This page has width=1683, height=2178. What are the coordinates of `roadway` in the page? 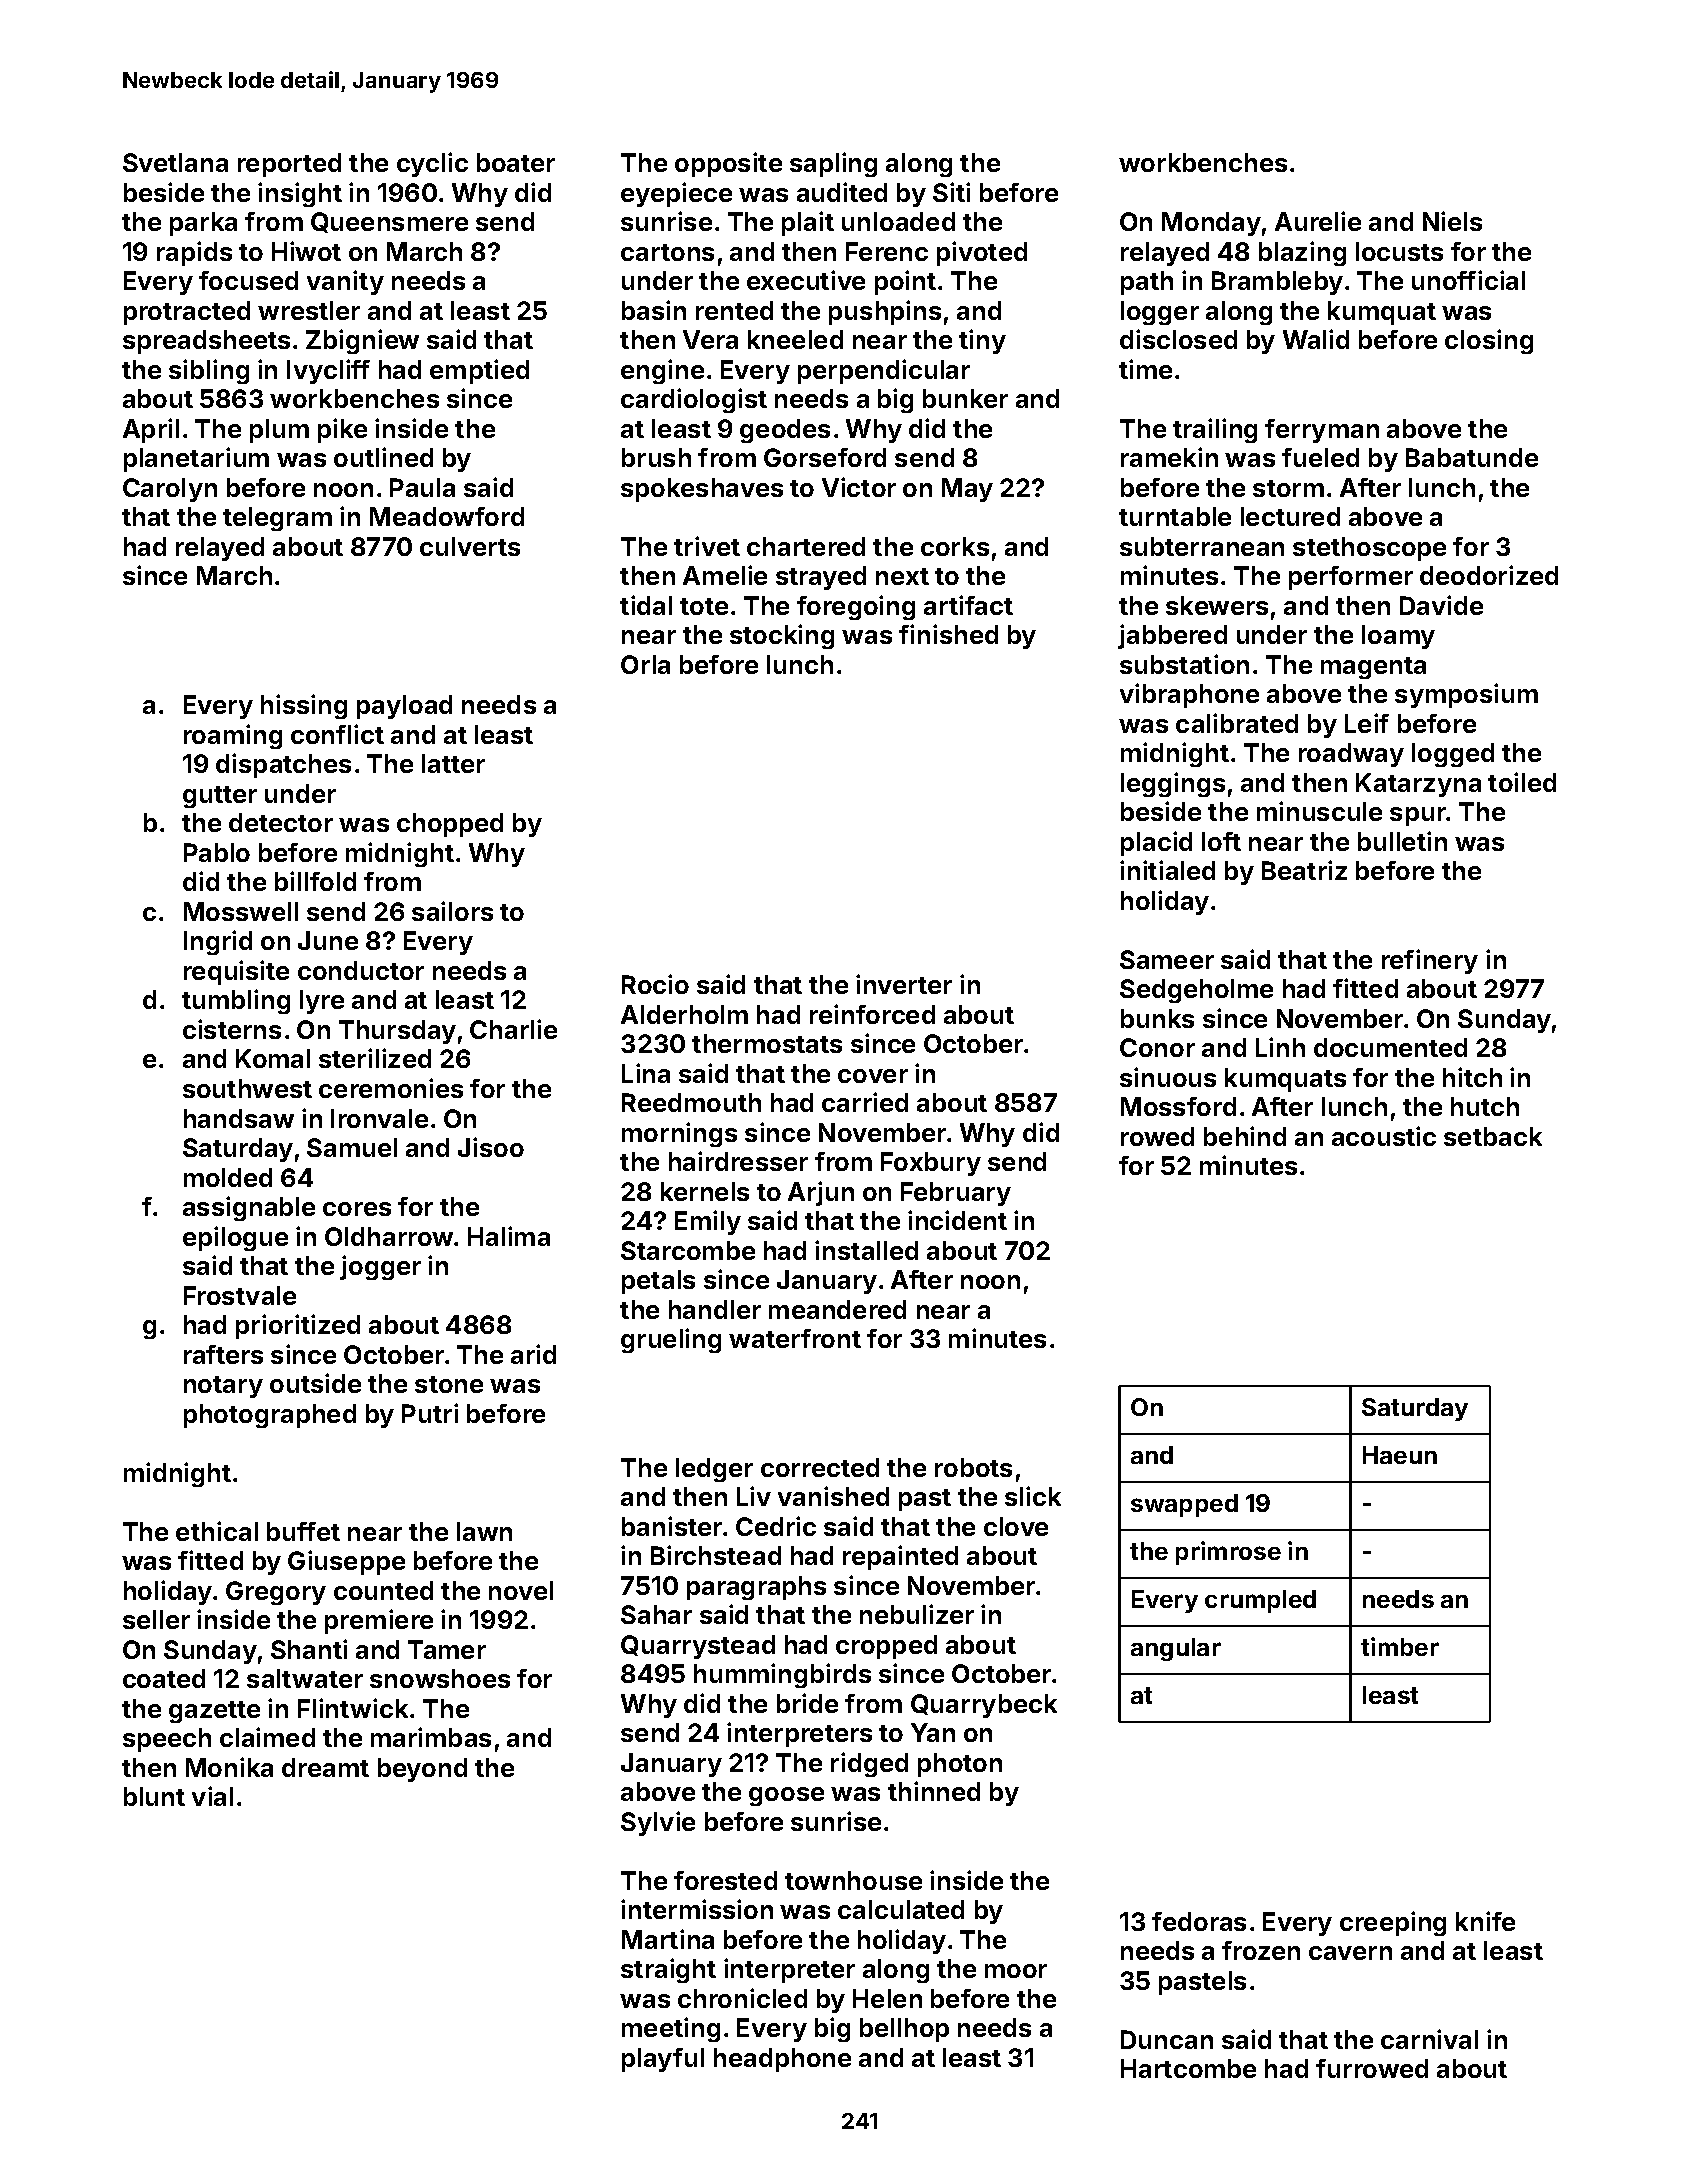 It's located at (1351, 755).
